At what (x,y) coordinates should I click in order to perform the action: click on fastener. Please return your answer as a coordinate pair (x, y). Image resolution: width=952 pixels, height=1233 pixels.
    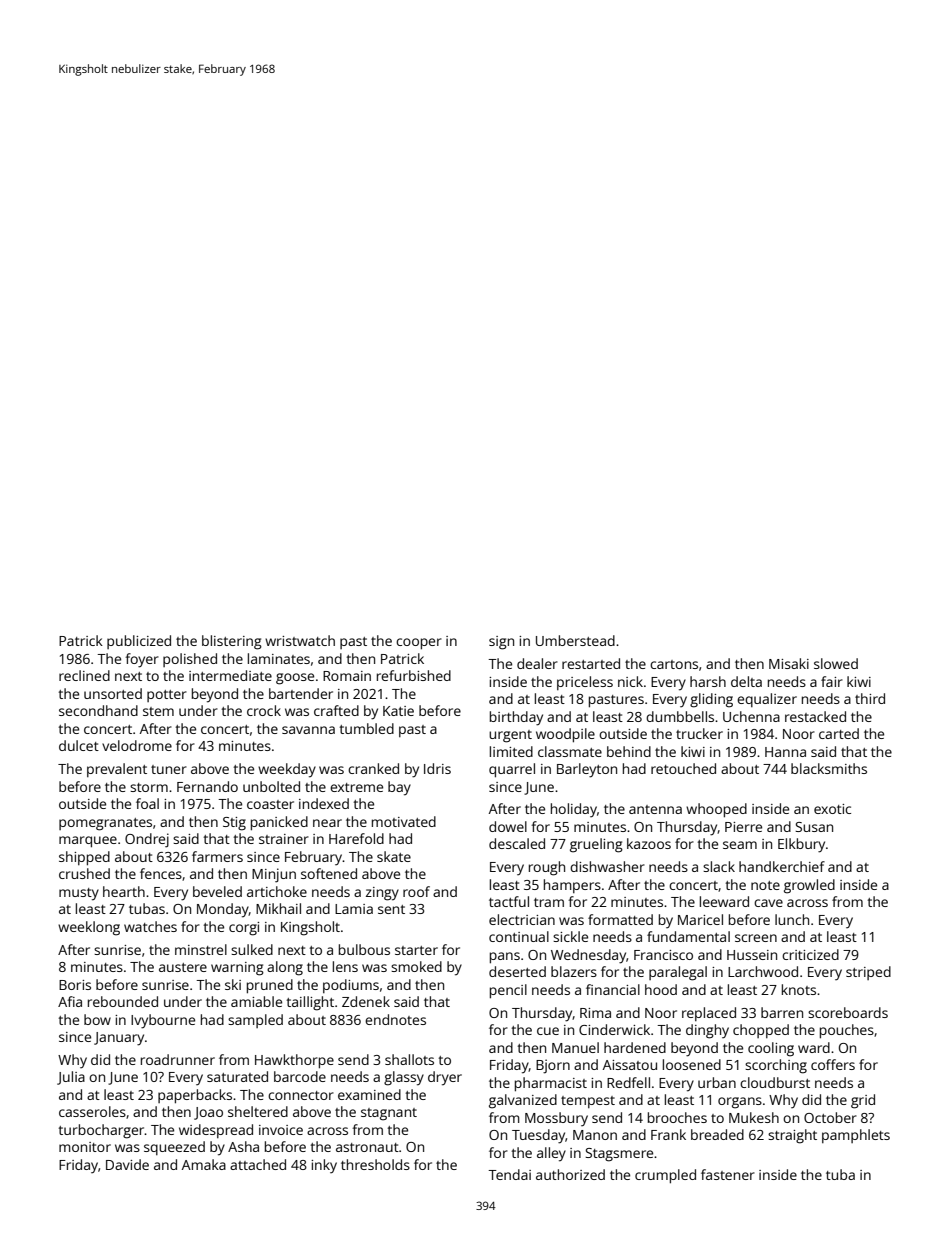
    Looking at the image, I should click on (728, 1174).
